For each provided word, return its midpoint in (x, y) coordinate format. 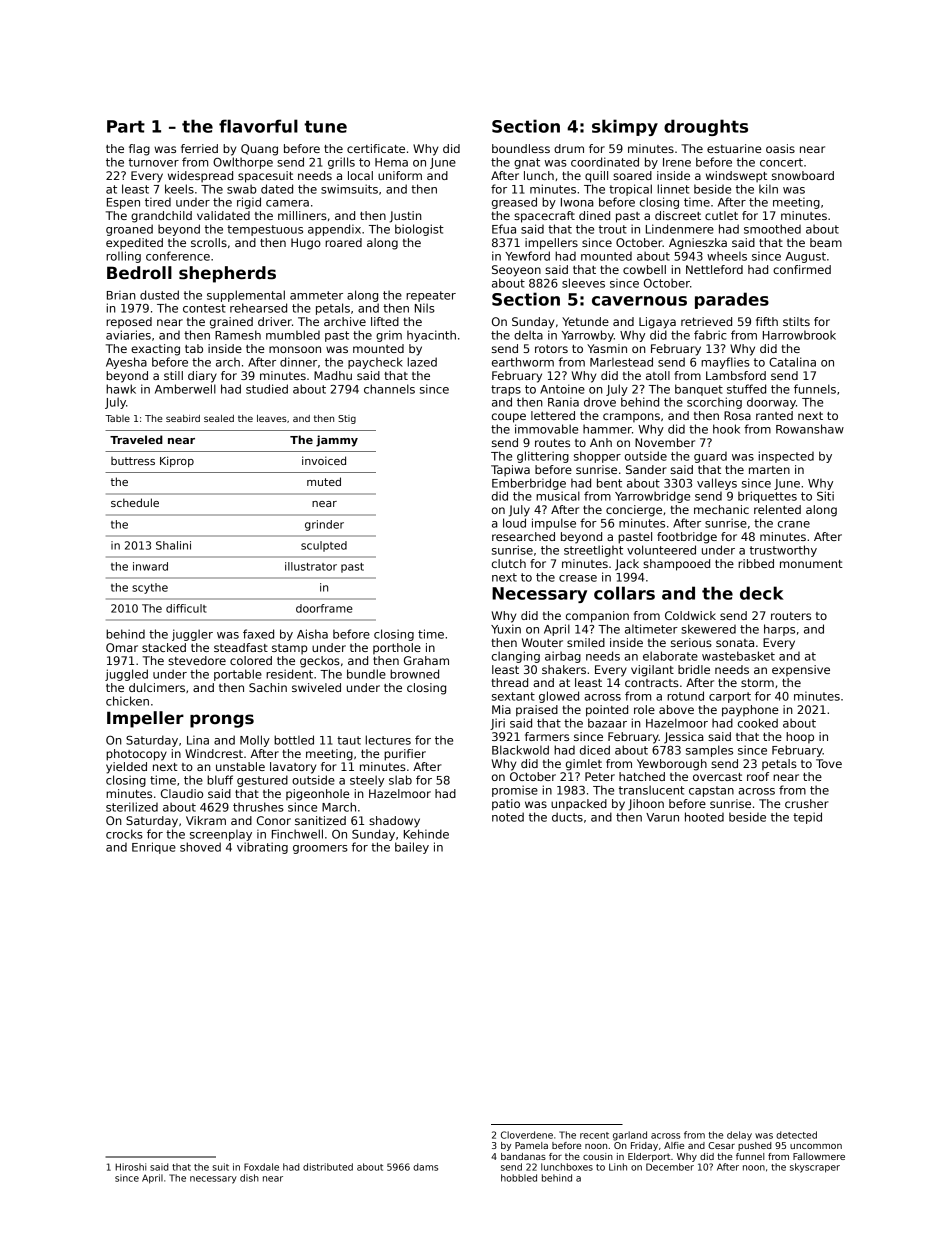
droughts (706, 127)
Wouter (542, 642)
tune (325, 126)
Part (126, 126)
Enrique (154, 848)
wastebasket (738, 656)
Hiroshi (130, 1167)
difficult (186, 608)
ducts (567, 817)
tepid (807, 818)
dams (425, 1167)
